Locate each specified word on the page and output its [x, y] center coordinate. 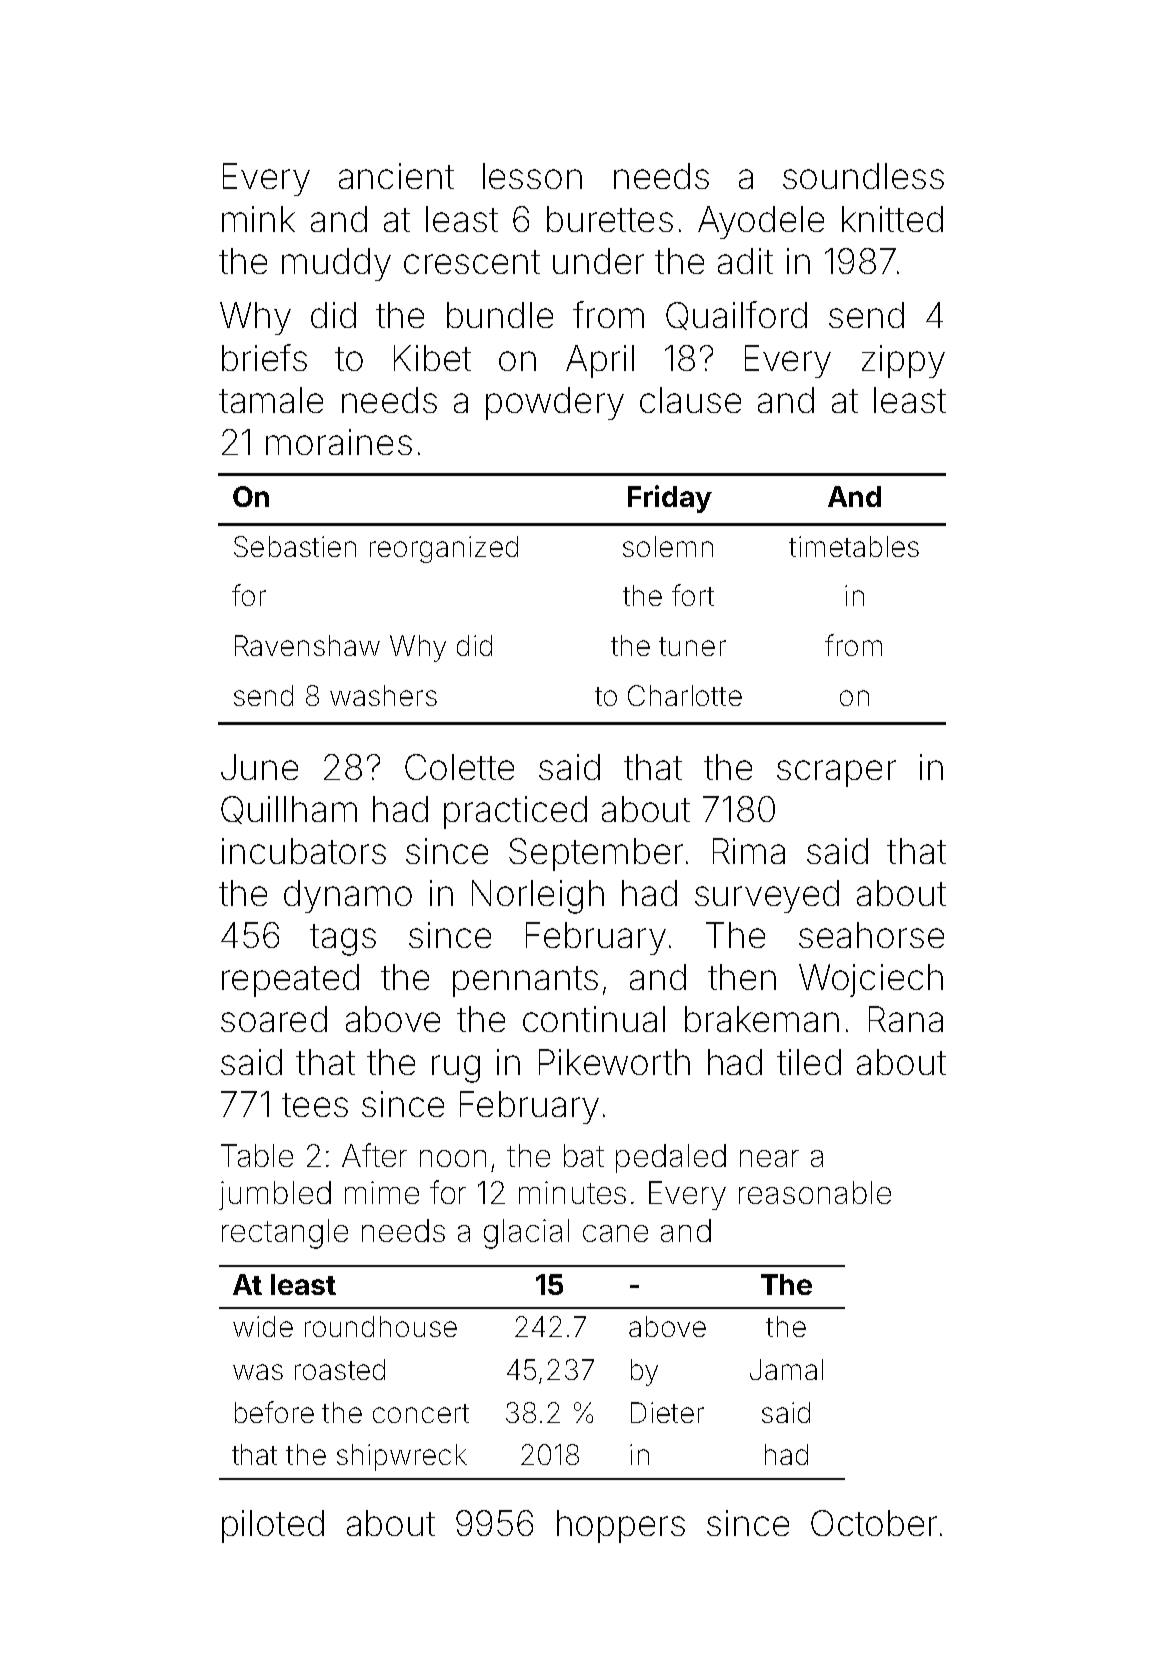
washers [383, 695]
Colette [459, 767]
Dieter [667, 1412]
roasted [340, 1369]
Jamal [786, 1369]
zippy [903, 361]
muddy [336, 264]
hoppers [621, 1526]
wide [263, 1326]
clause [690, 400]
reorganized [444, 549]
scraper [836, 773]
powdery [555, 403]
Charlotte [685, 695]
